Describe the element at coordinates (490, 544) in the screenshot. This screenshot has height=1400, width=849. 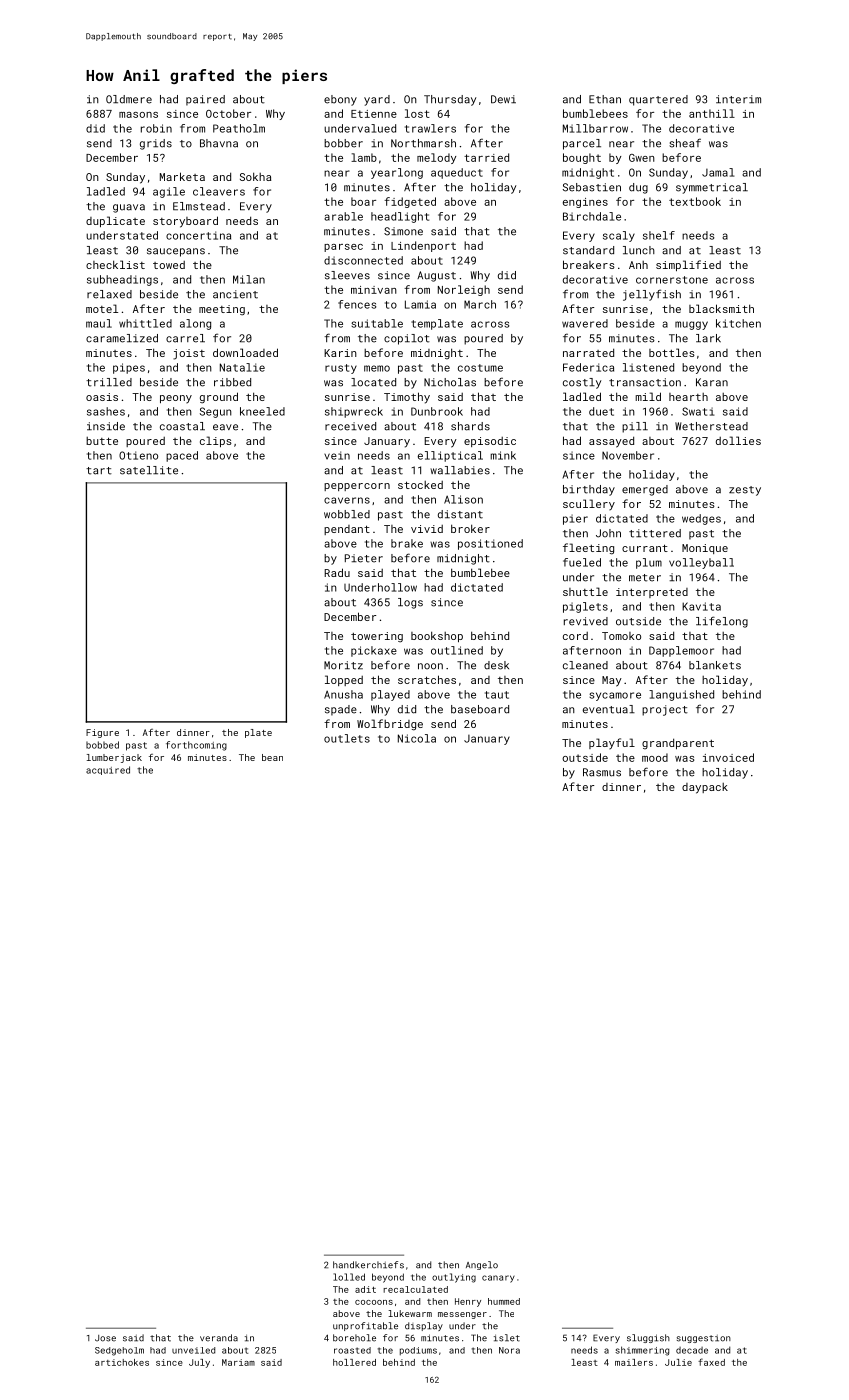
I see `positioned` at that location.
